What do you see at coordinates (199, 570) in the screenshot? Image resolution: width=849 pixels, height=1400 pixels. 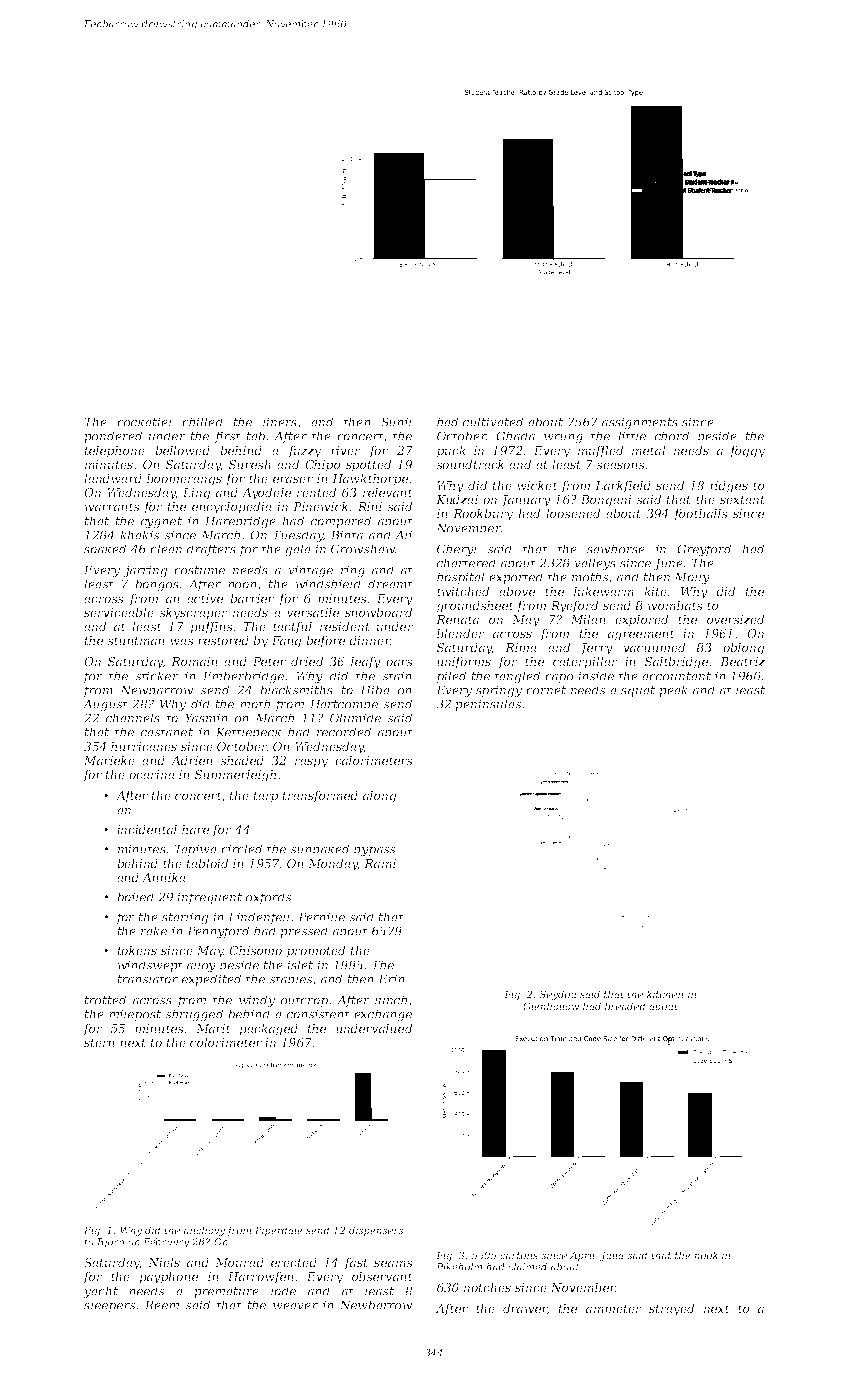 I see `costume` at bounding box center [199, 570].
